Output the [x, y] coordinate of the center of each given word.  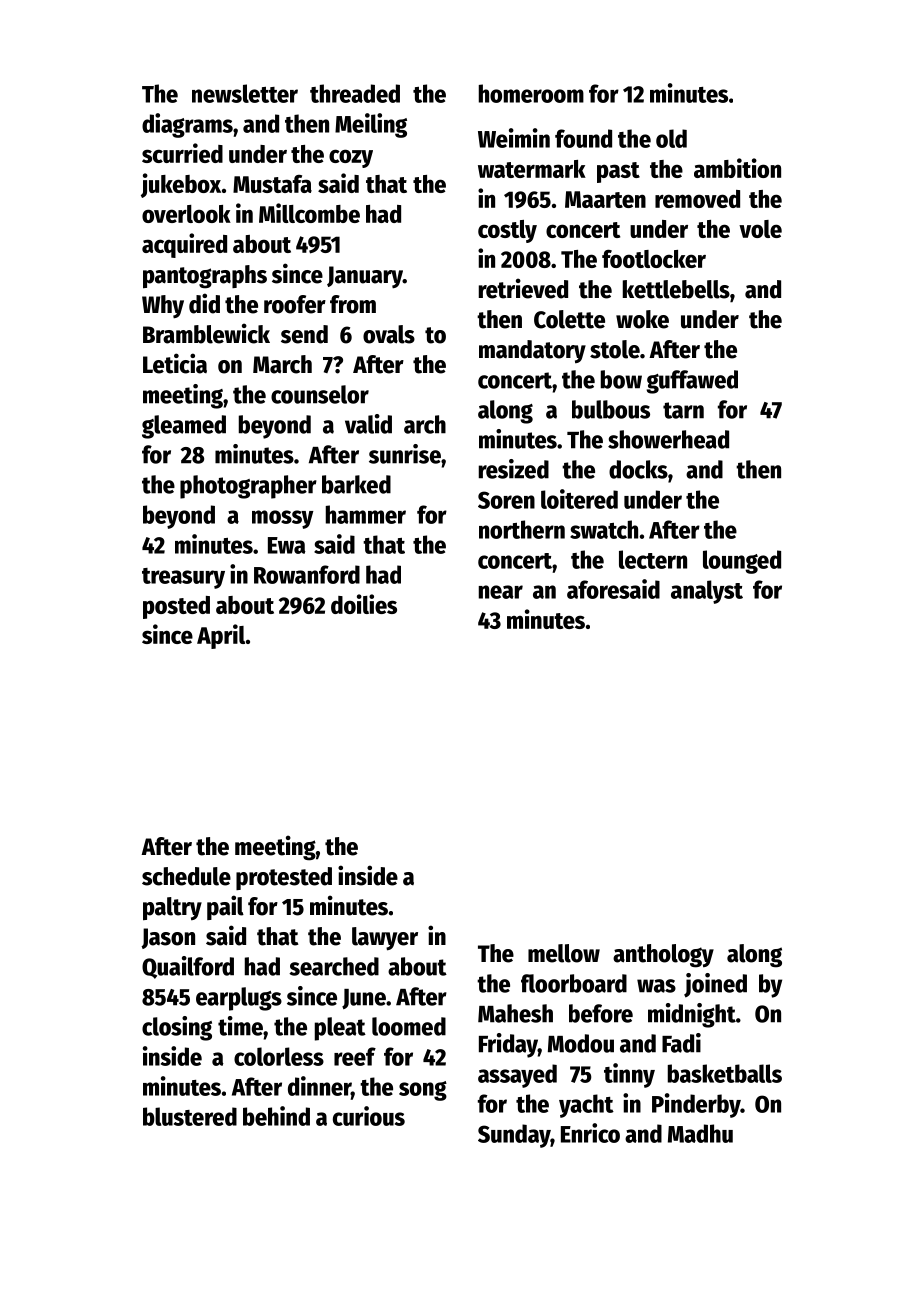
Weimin [514, 138]
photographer [248, 487]
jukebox [181, 185]
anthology [663, 956]
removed [697, 199]
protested [284, 878]
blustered [190, 1116]
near [501, 592]
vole [760, 229]
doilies [364, 604]
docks [638, 469]
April [221, 636]
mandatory [532, 351]
